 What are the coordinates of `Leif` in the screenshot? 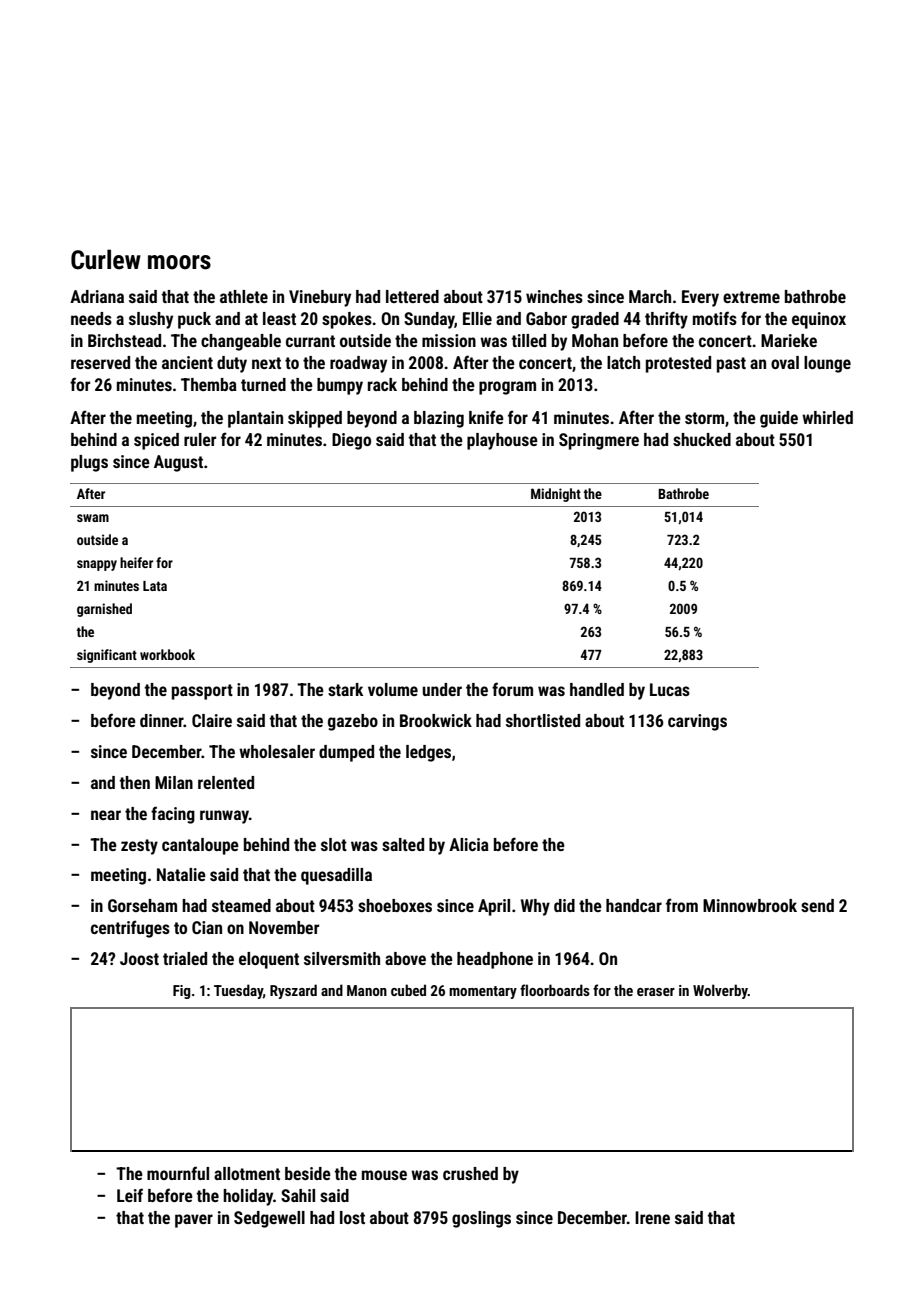 It's located at (130, 1195).
